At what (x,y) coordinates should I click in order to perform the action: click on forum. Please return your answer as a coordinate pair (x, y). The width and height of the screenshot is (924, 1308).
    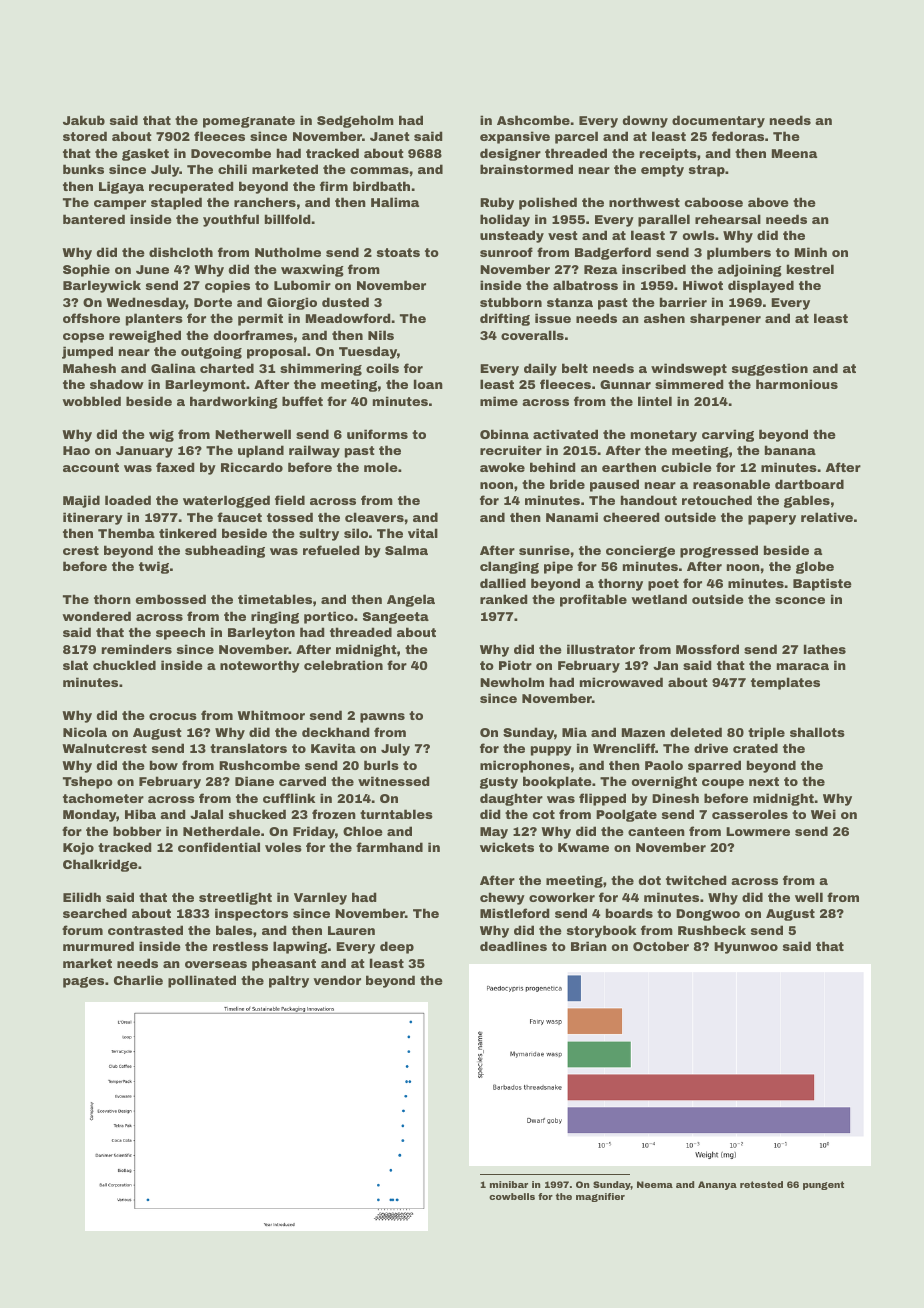
    Looking at the image, I should click on (82, 930).
